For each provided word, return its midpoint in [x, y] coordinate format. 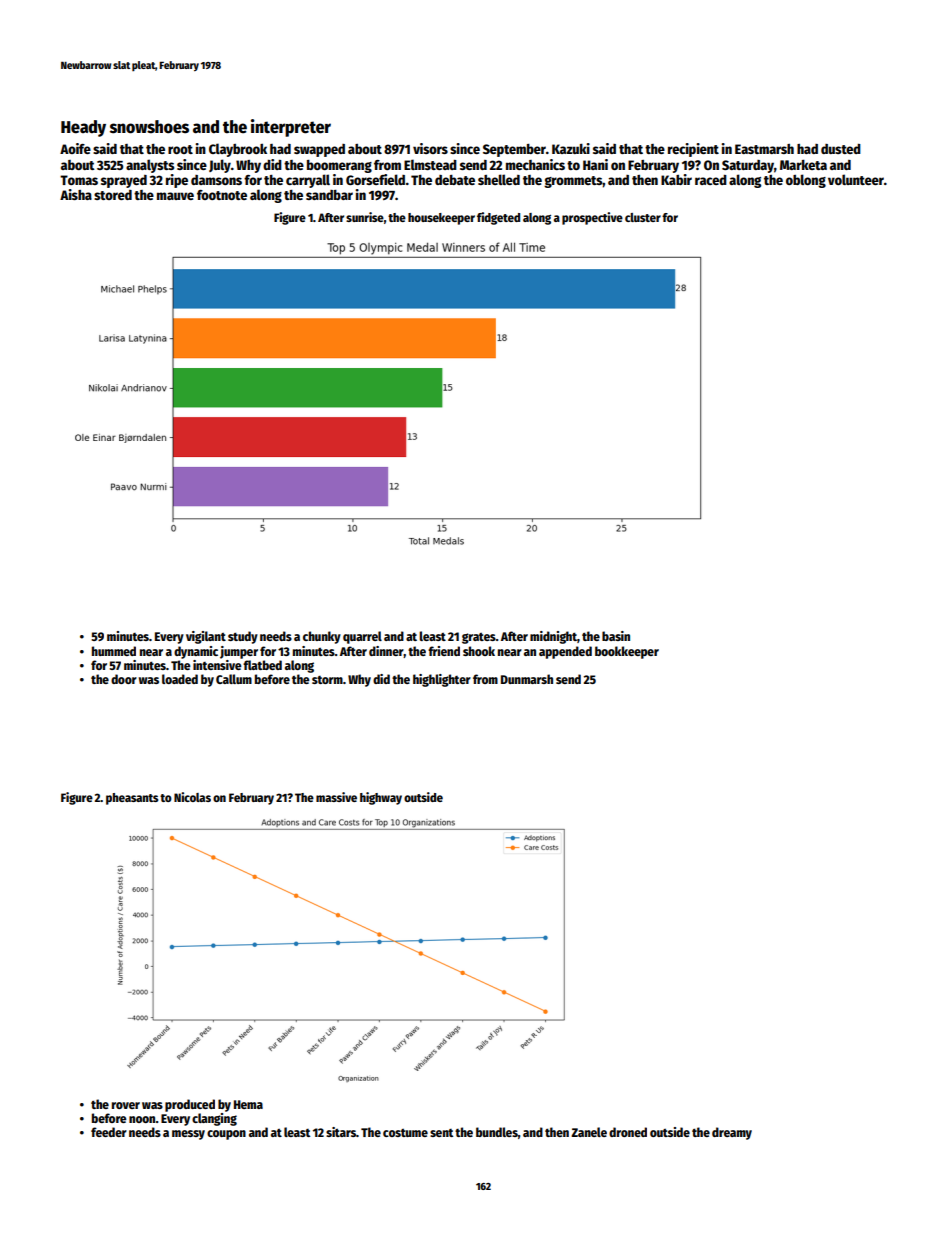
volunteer [856, 179]
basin [616, 636]
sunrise [365, 217]
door [124, 679]
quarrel [362, 637]
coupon [226, 1135]
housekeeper [441, 219]
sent [441, 1133]
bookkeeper [627, 652]
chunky [322, 637]
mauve [175, 196]
